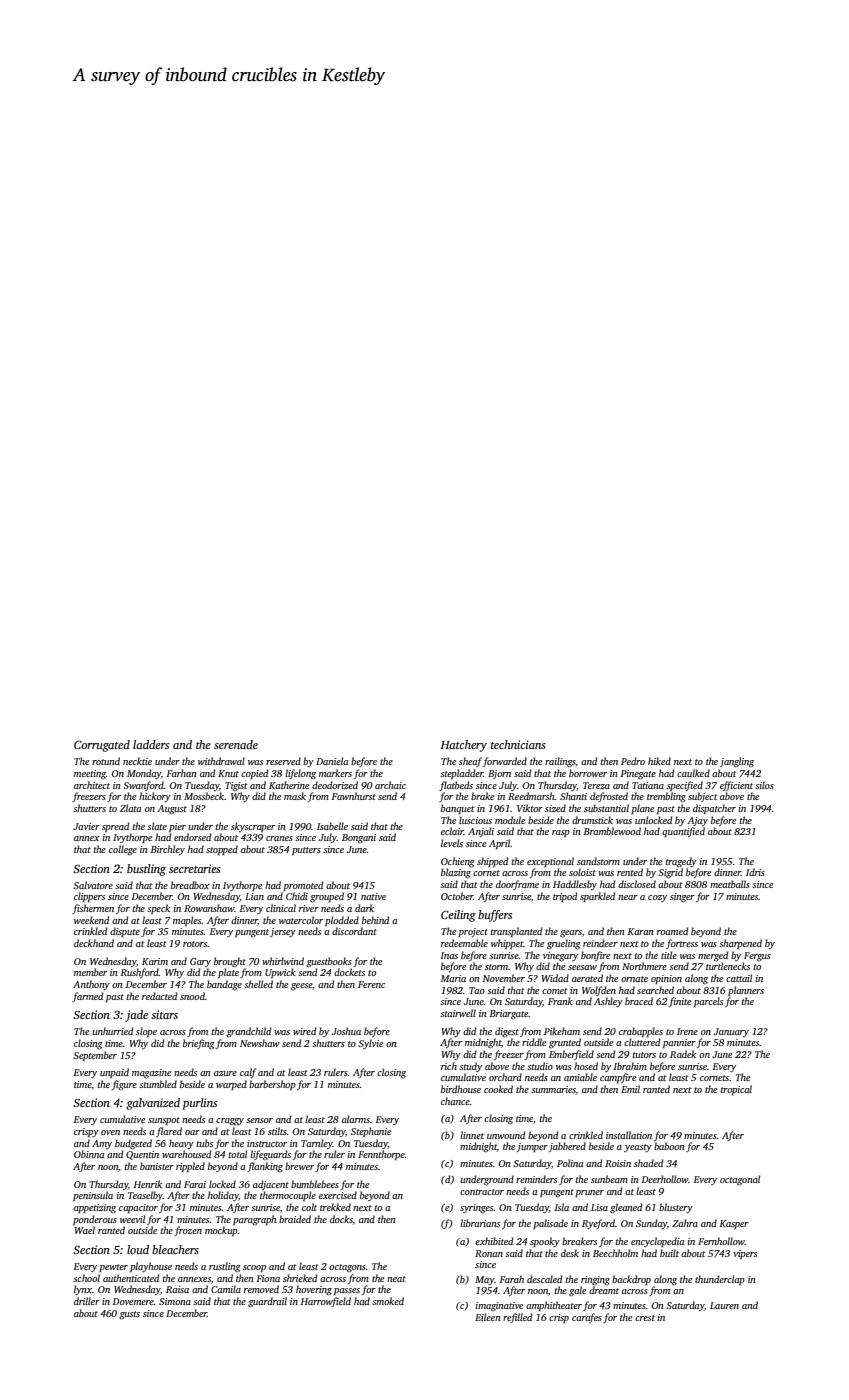 The width and height of the screenshot is (849, 1400). I want to click on sunspot, so click(164, 1121).
